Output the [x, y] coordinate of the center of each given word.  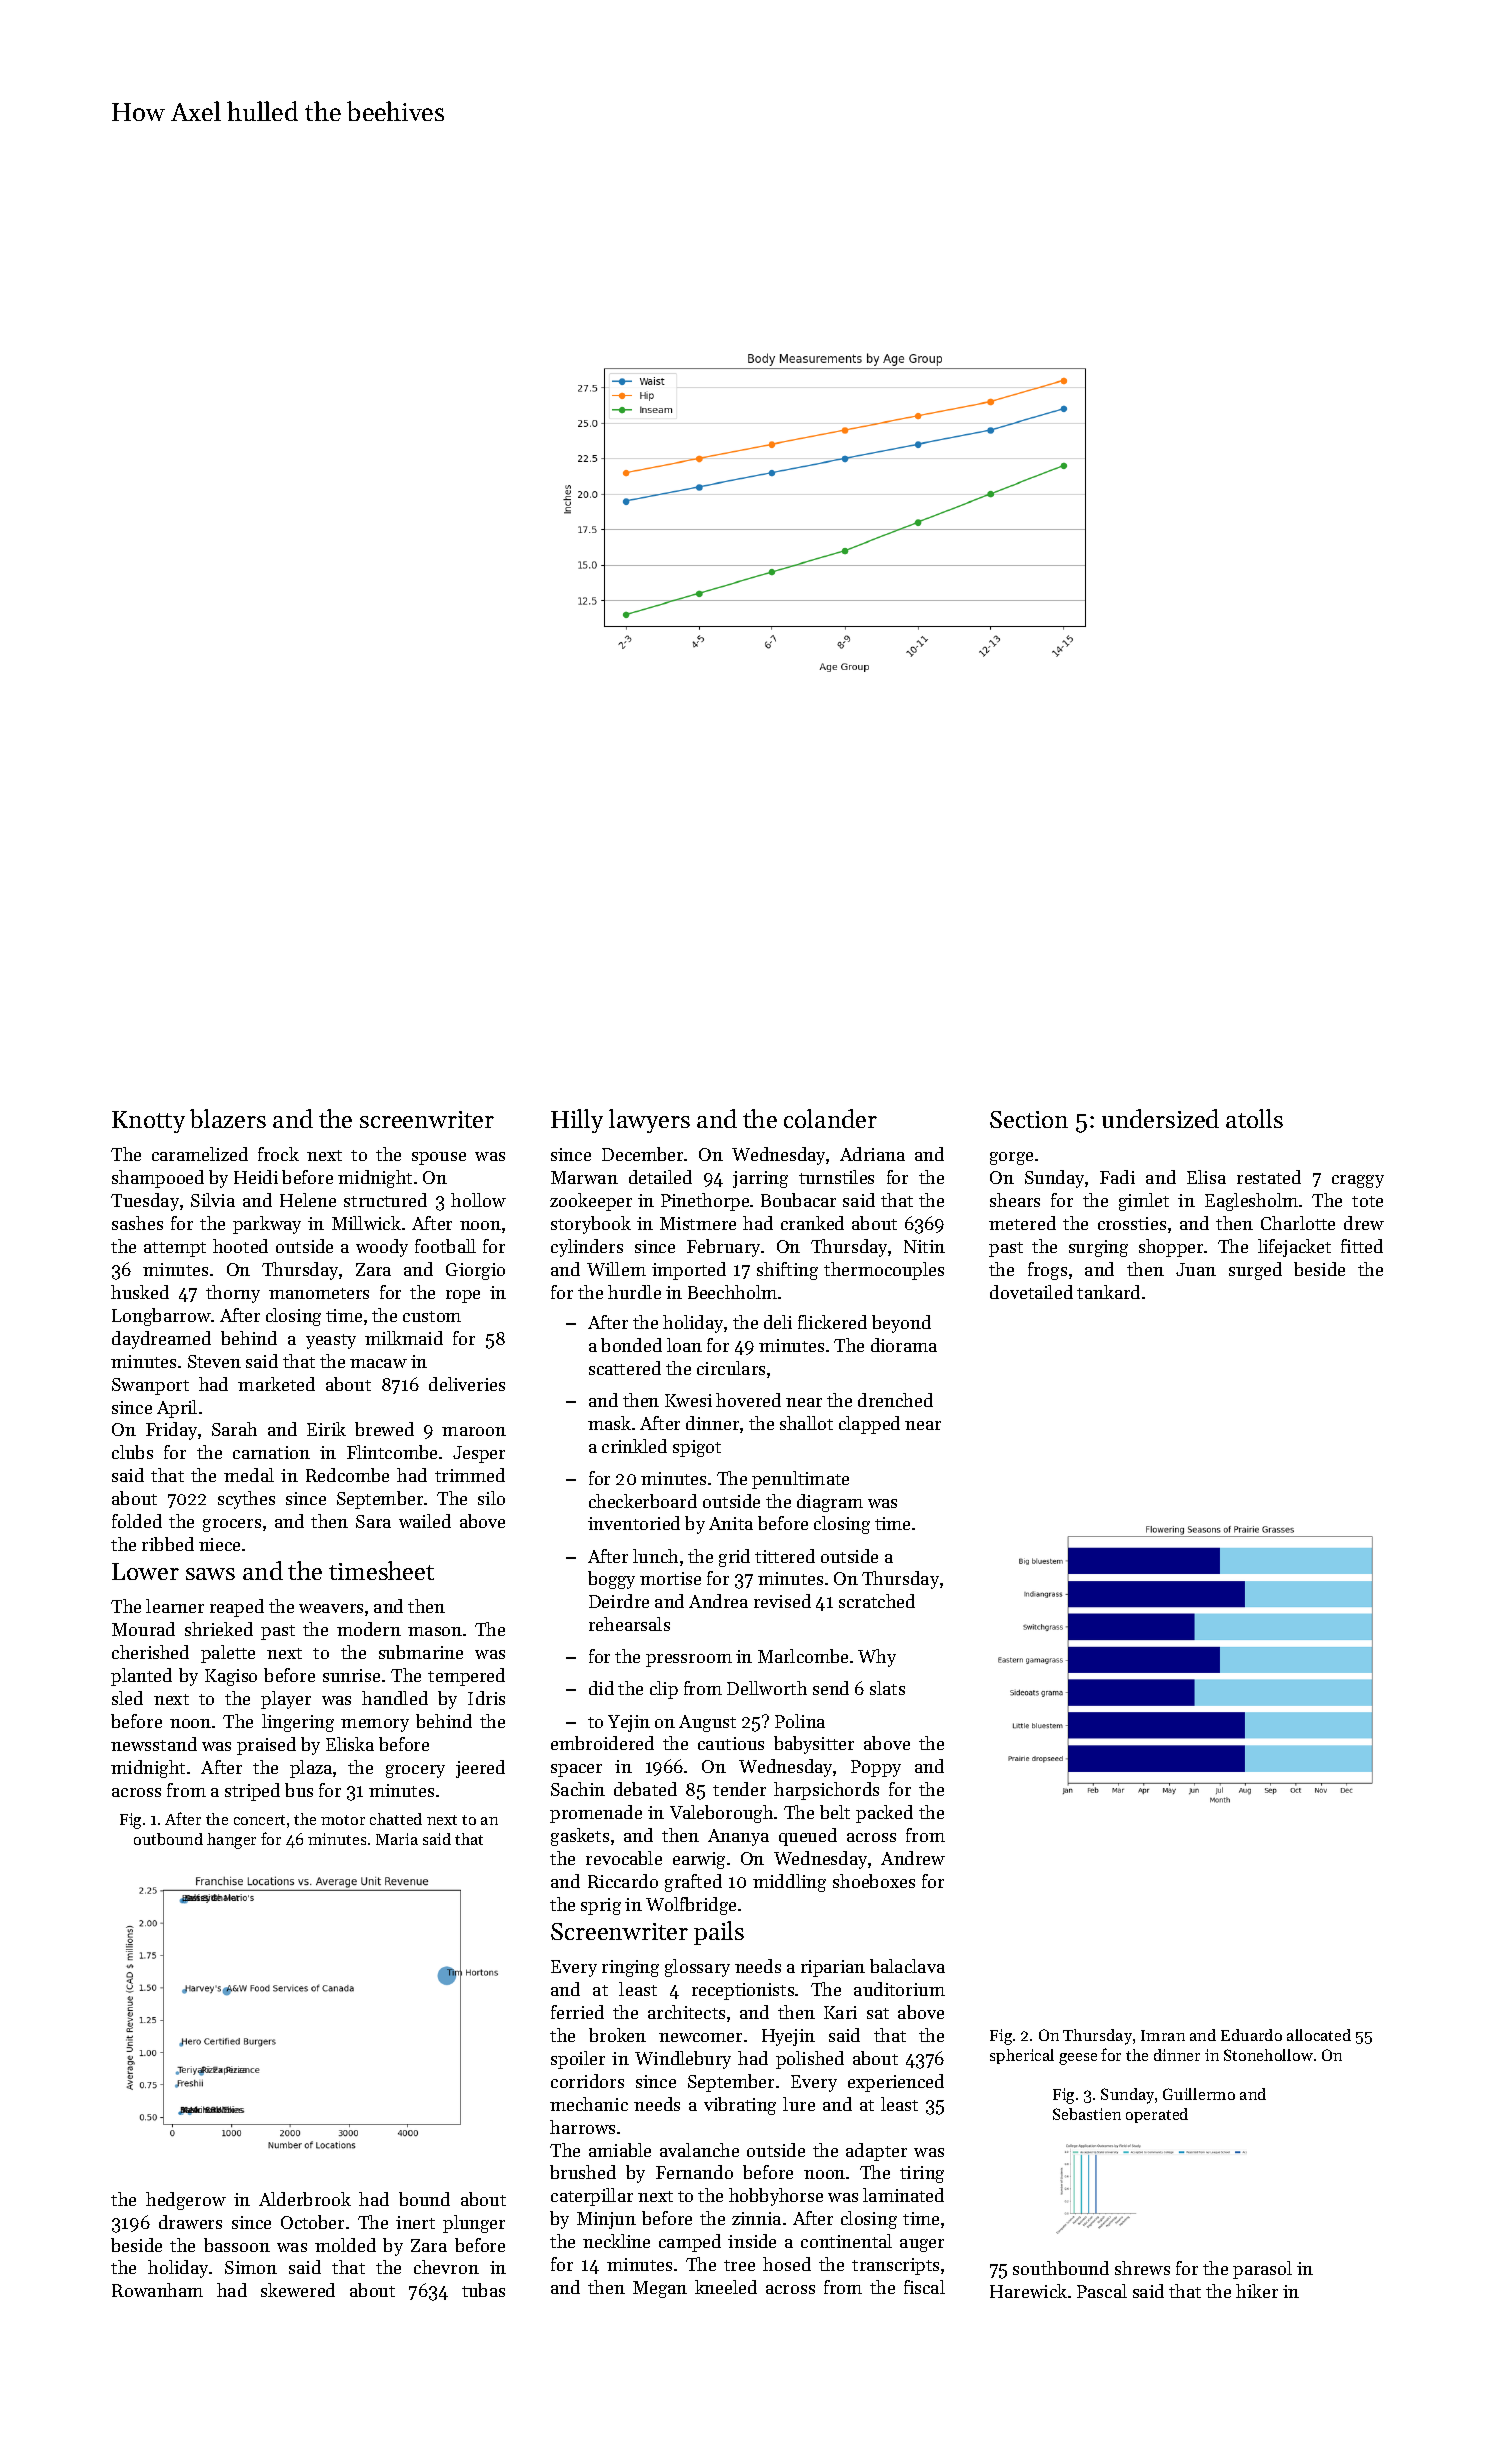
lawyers [649, 1121]
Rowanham [157, 2290]
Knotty [148, 1122]
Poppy [876, 1768]
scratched [877, 1601]
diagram [830, 1503]
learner [175, 1606]
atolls [1254, 1118]
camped [690, 2243]
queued [808, 1837]
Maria [397, 1839]
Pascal [1102, 2291]
